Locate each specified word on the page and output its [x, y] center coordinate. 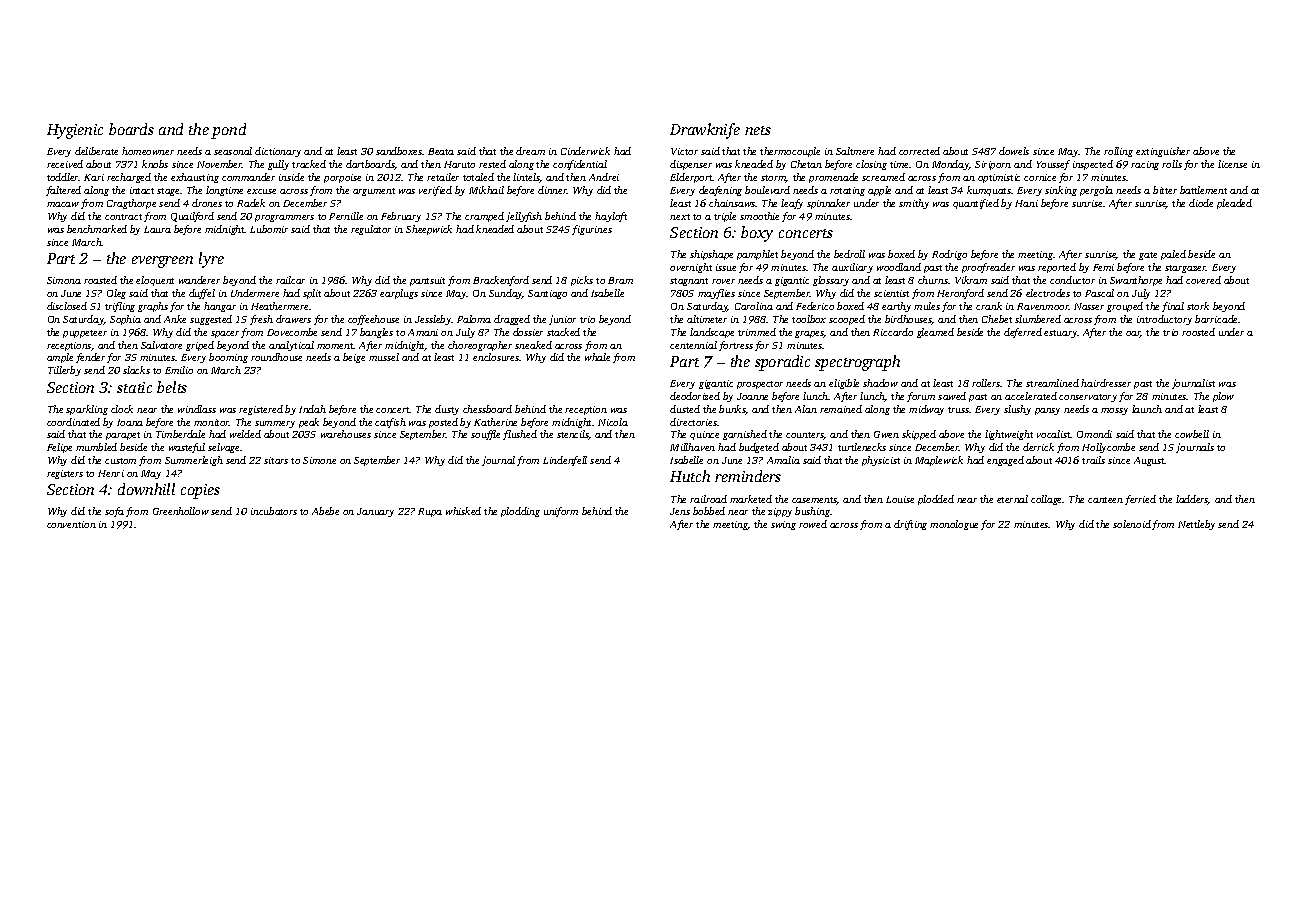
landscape [712, 333]
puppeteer [85, 334]
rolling [1118, 152]
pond [228, 131]
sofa [114, 512]
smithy [914, 204]
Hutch [690, 476]
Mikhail [486, 190]
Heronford [960, 294]
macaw [63, 204]
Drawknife [705, 131]
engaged [1005, 461]
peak [309, 423]
